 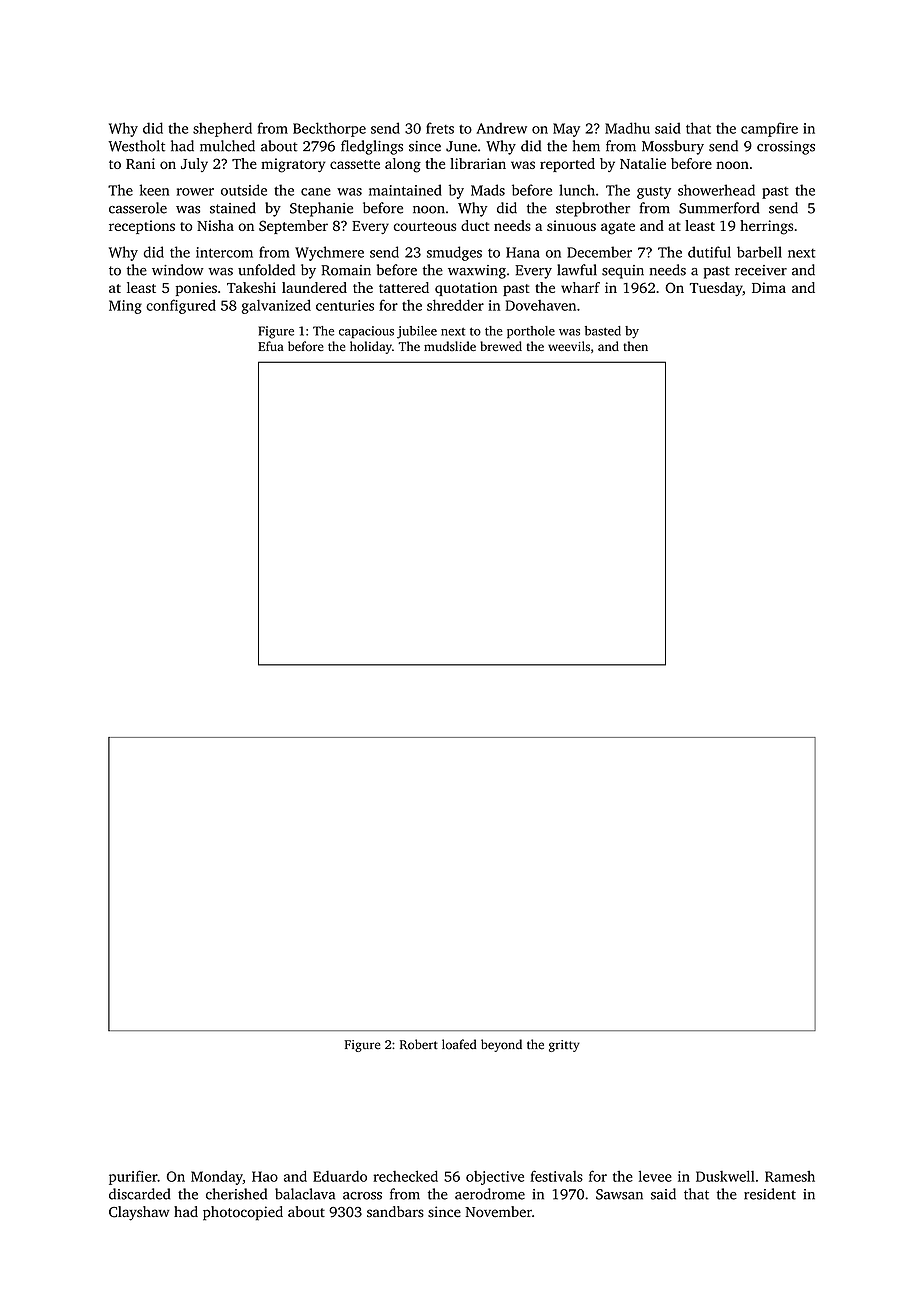 What do you see at coordinates (136, 146) in the image?
I see `Westholt` at bounding box center [136, 146].
